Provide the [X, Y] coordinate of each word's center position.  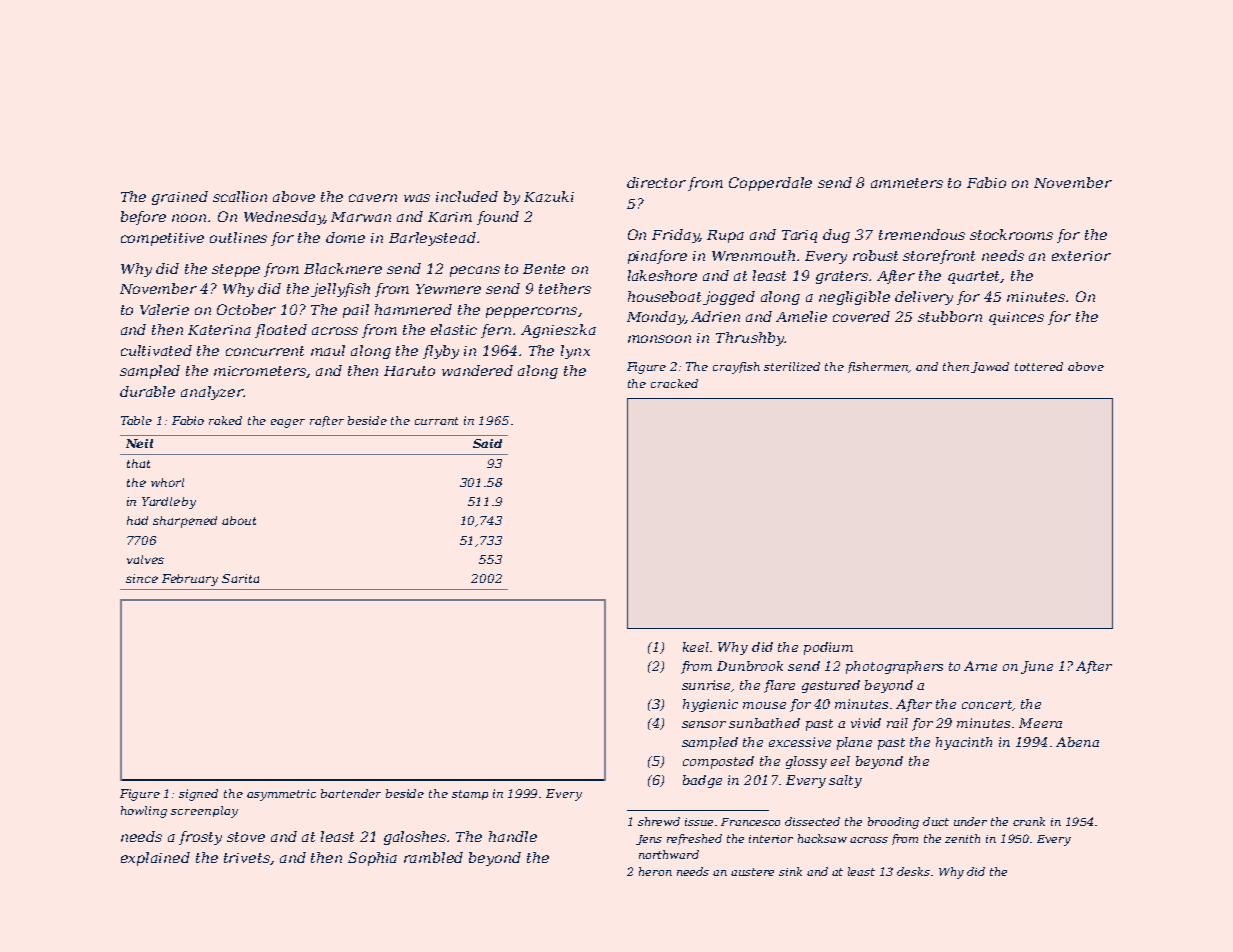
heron [655, 871]
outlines [238, 237]
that [138, 463]
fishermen [878, 367]
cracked [674, 383]
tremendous [922, 234]
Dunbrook [750, 666]
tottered [1039, 366]
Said [487, 443]
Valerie [164, 309]
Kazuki [549, 196]
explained [155, 859]
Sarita [240, 578]
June [1037, 667]
